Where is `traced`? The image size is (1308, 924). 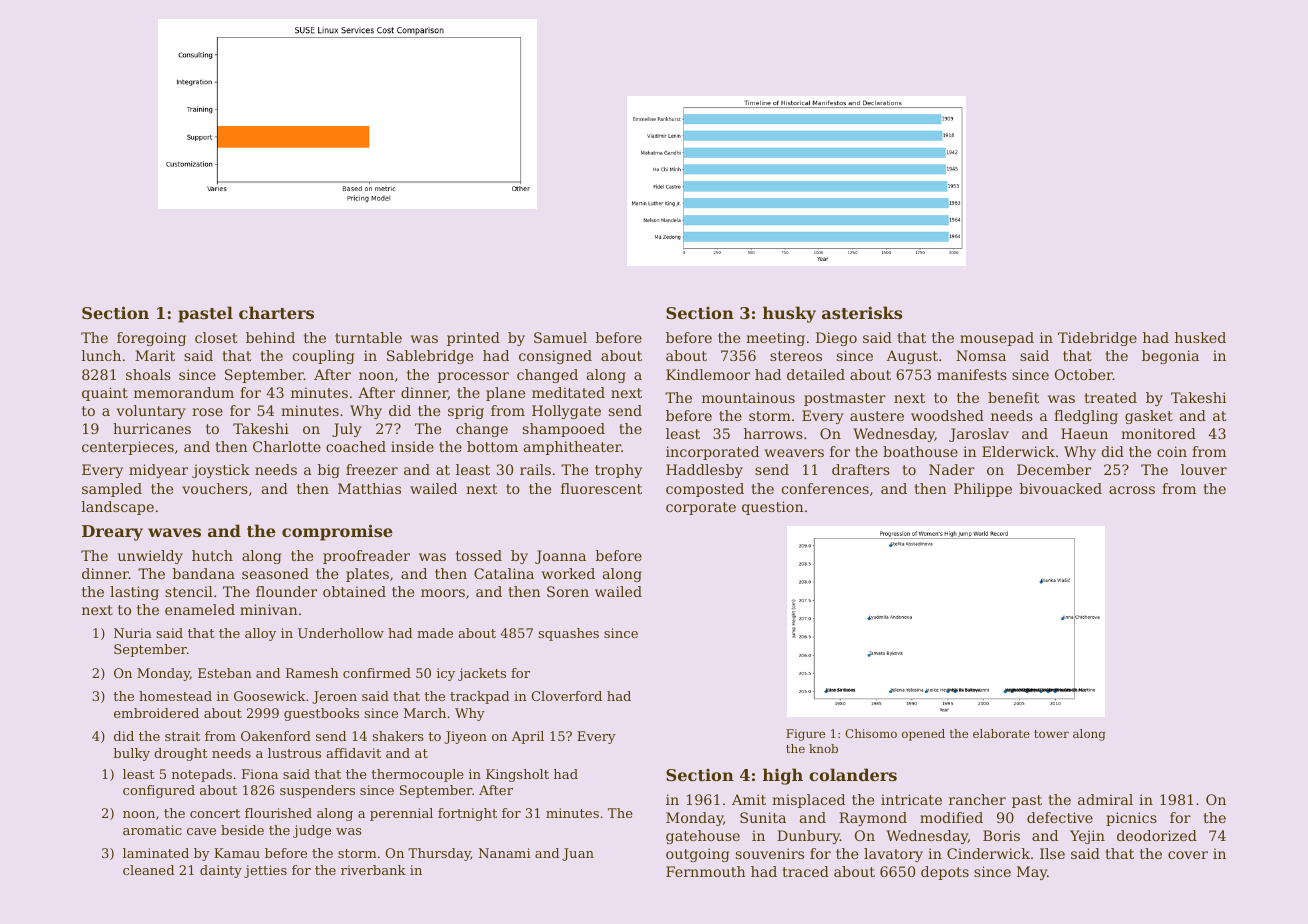 traced is located at coordinates (805, 871).
